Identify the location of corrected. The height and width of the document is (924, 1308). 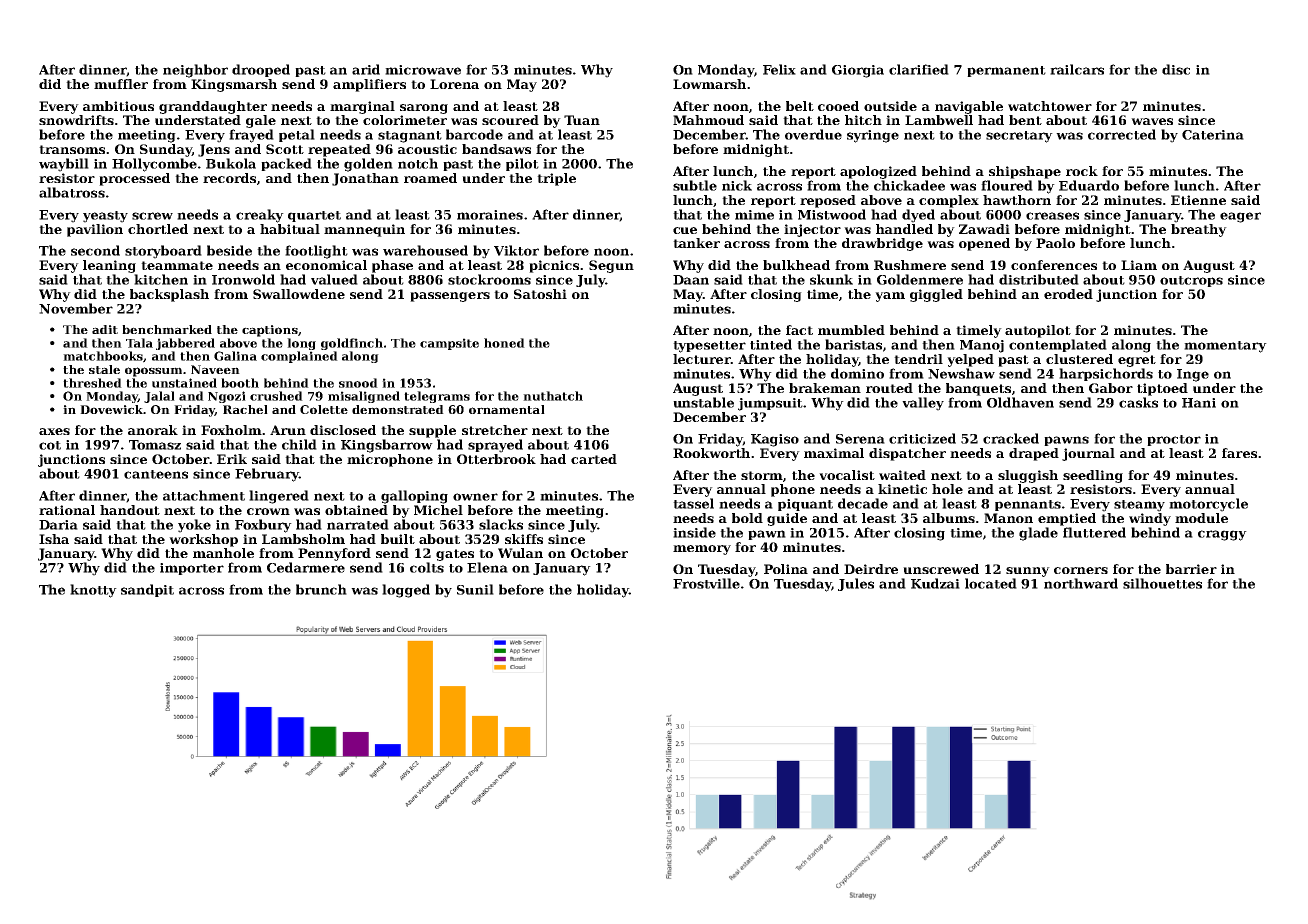
(1122, 134).
